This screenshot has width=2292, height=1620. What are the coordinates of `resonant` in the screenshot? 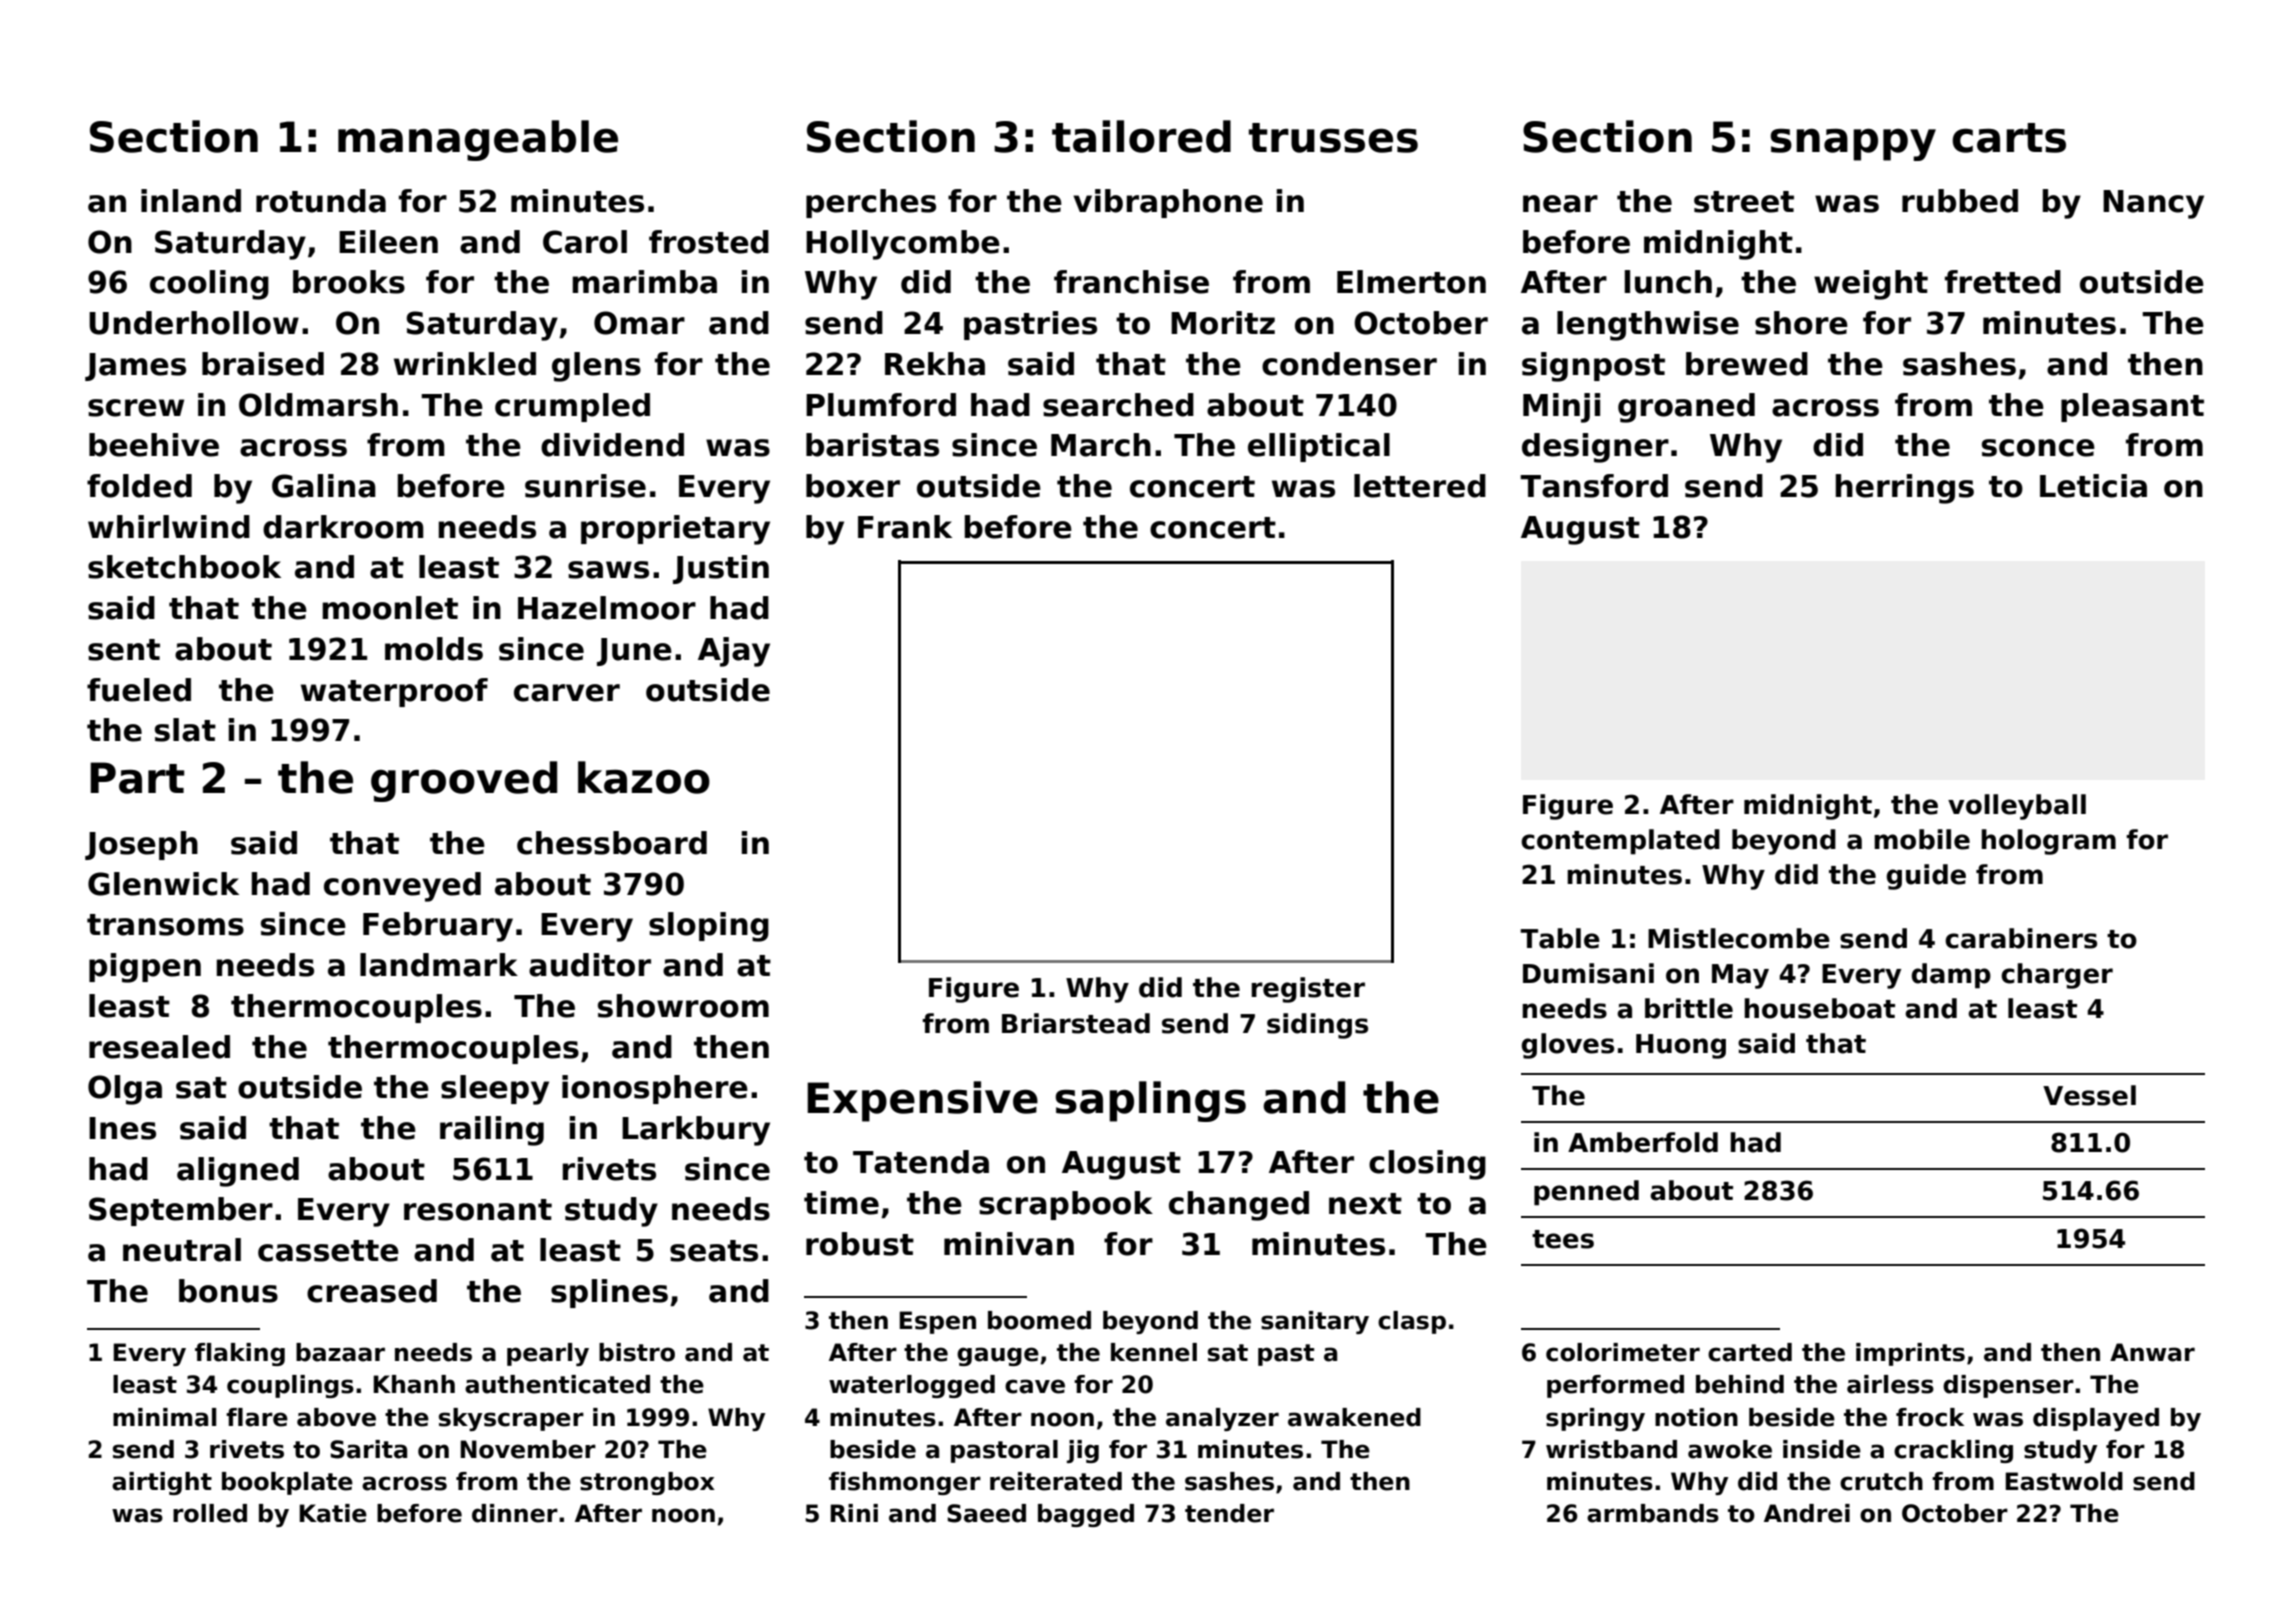 It's located at (478, 1210).
